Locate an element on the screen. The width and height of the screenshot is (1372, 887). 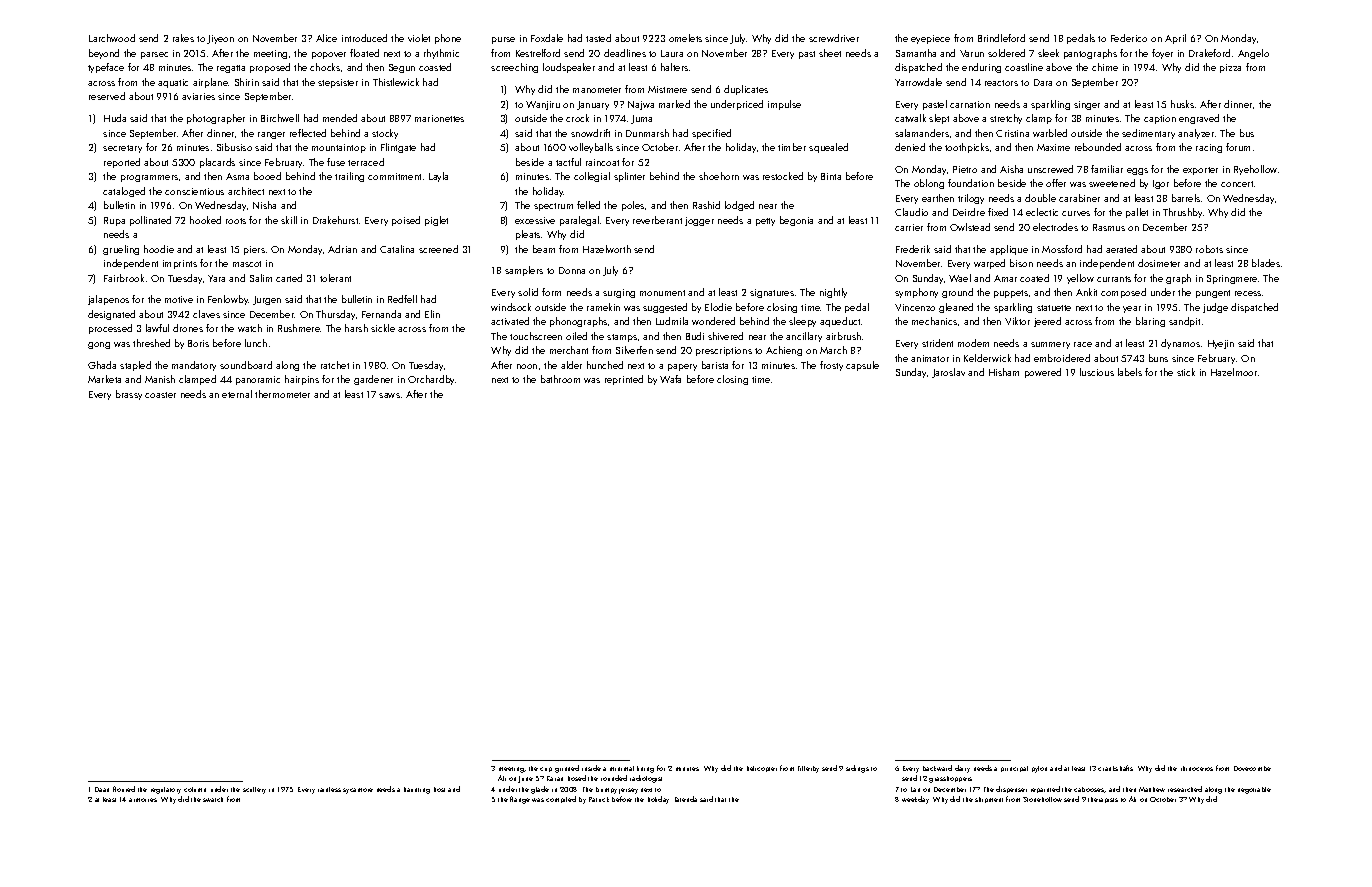
January is located at coordinates (593, 105).
